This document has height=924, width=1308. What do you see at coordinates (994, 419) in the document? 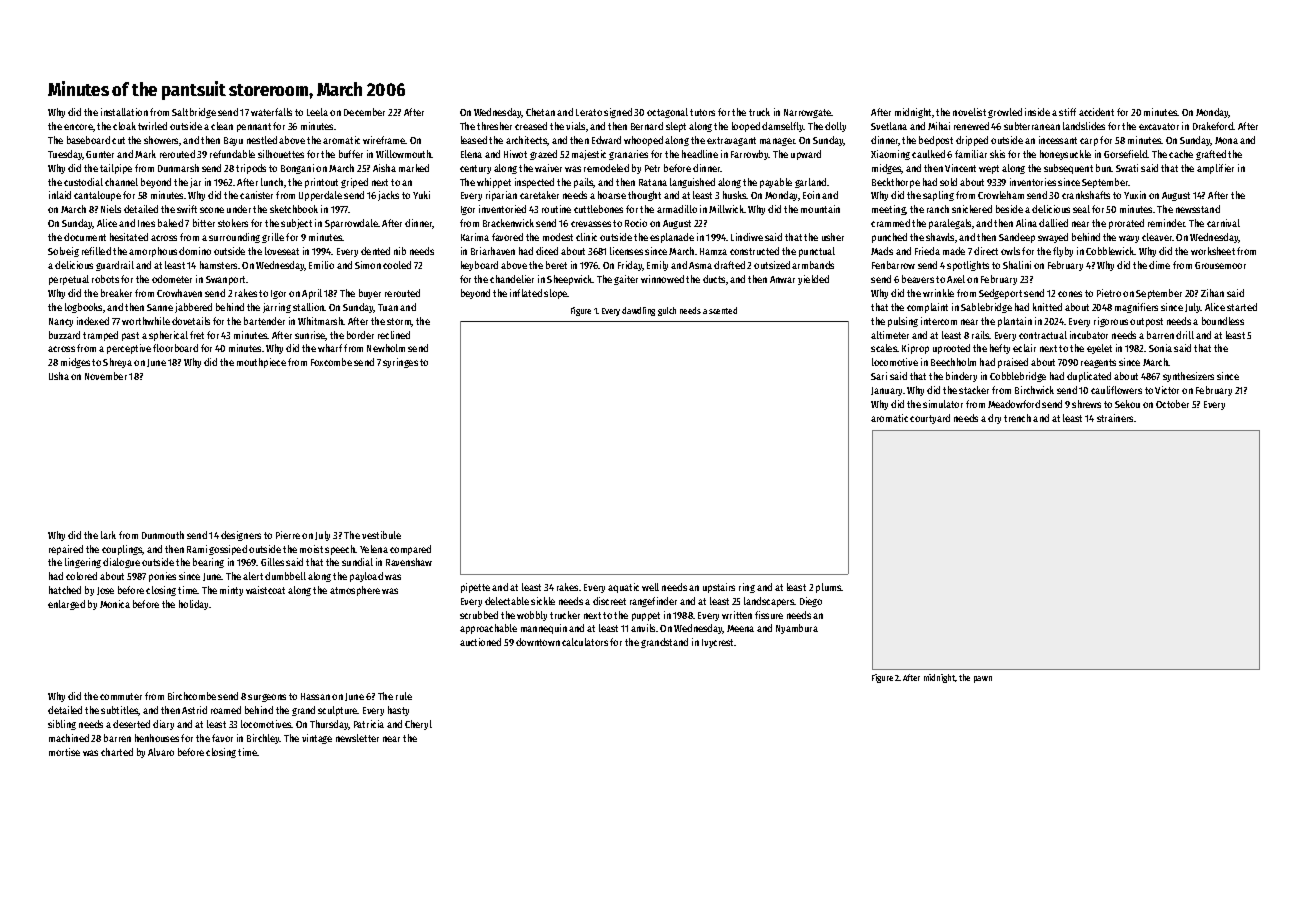
I see `dry` at bounding box center [994, 419].
